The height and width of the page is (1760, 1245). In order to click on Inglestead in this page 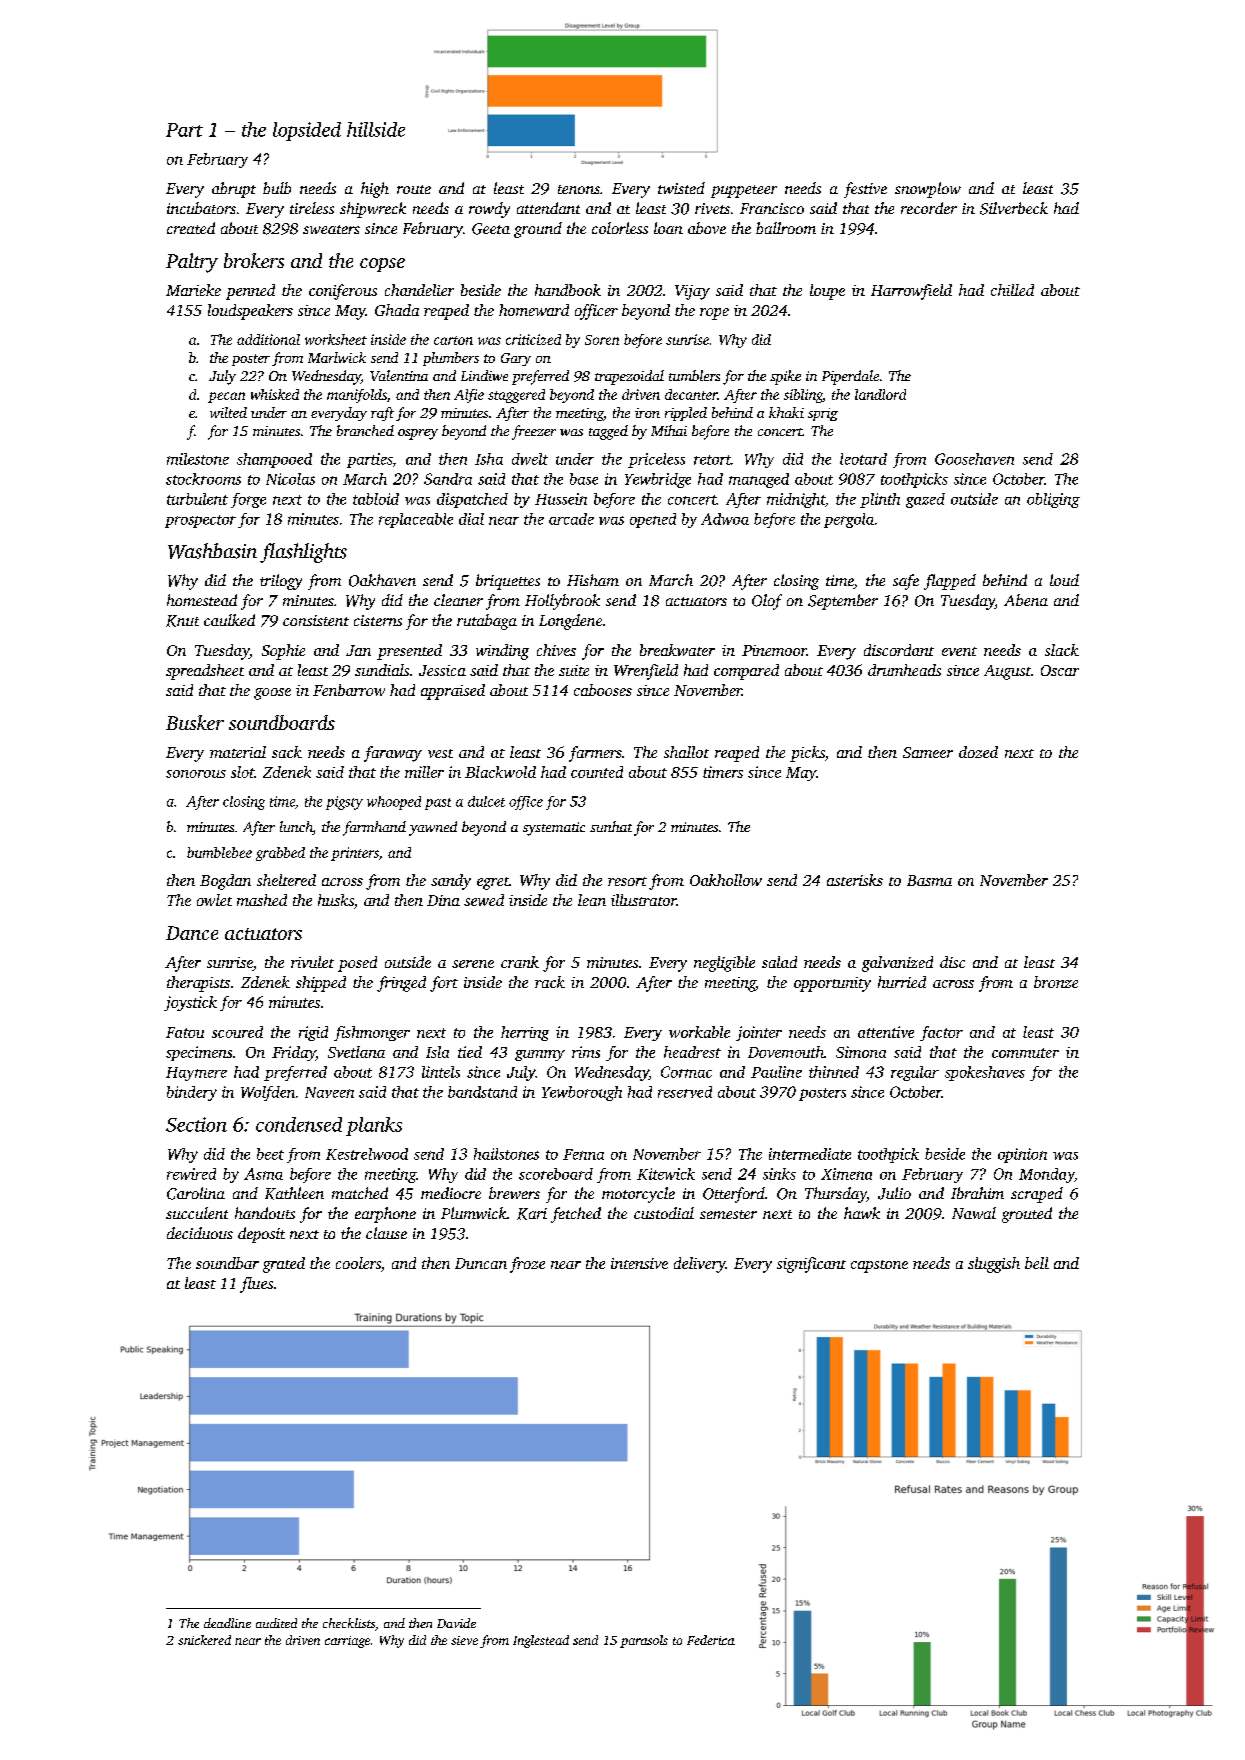, I will do `click(541, 1641)`.
